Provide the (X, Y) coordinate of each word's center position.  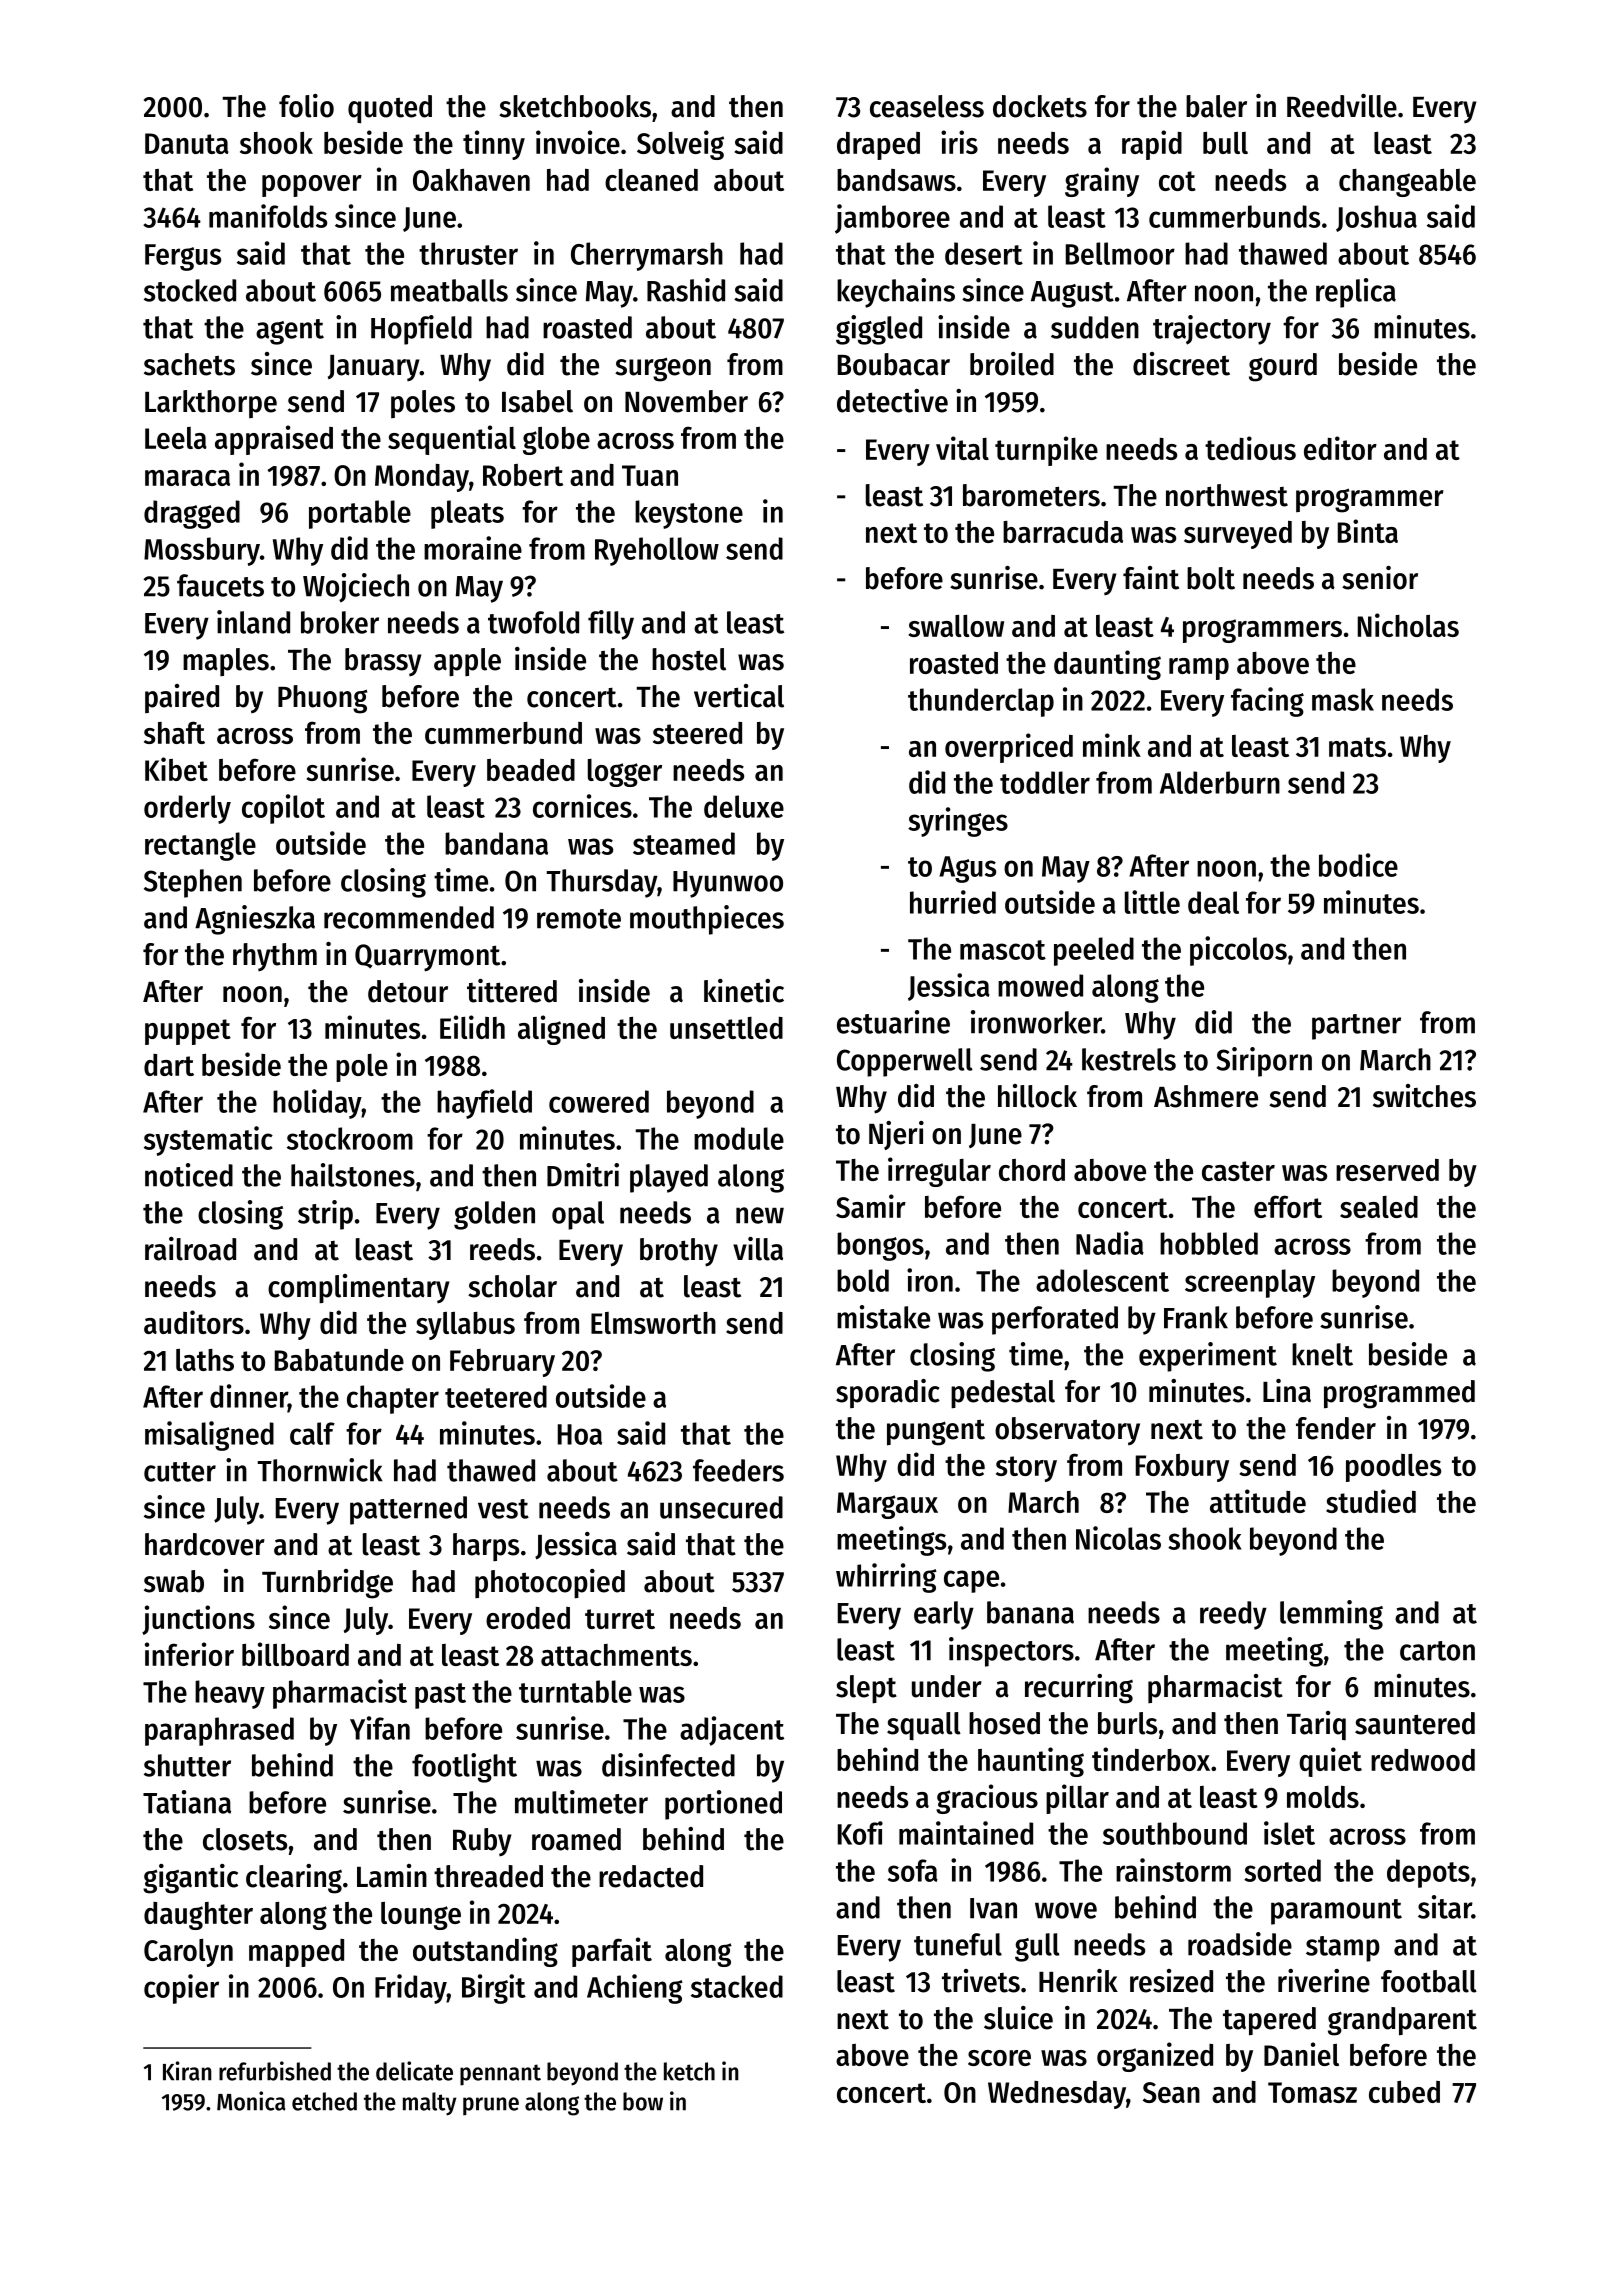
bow (643, 2101)
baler (1216, 106)
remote (579, 919)
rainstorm (1173, 1870)
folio (306, 106)
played (669, 1178)
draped (878, 145)
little (1152, 902)
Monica (251, 2101)
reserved (1387, 1169)
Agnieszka (255, 920)
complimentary (359, 1289)
